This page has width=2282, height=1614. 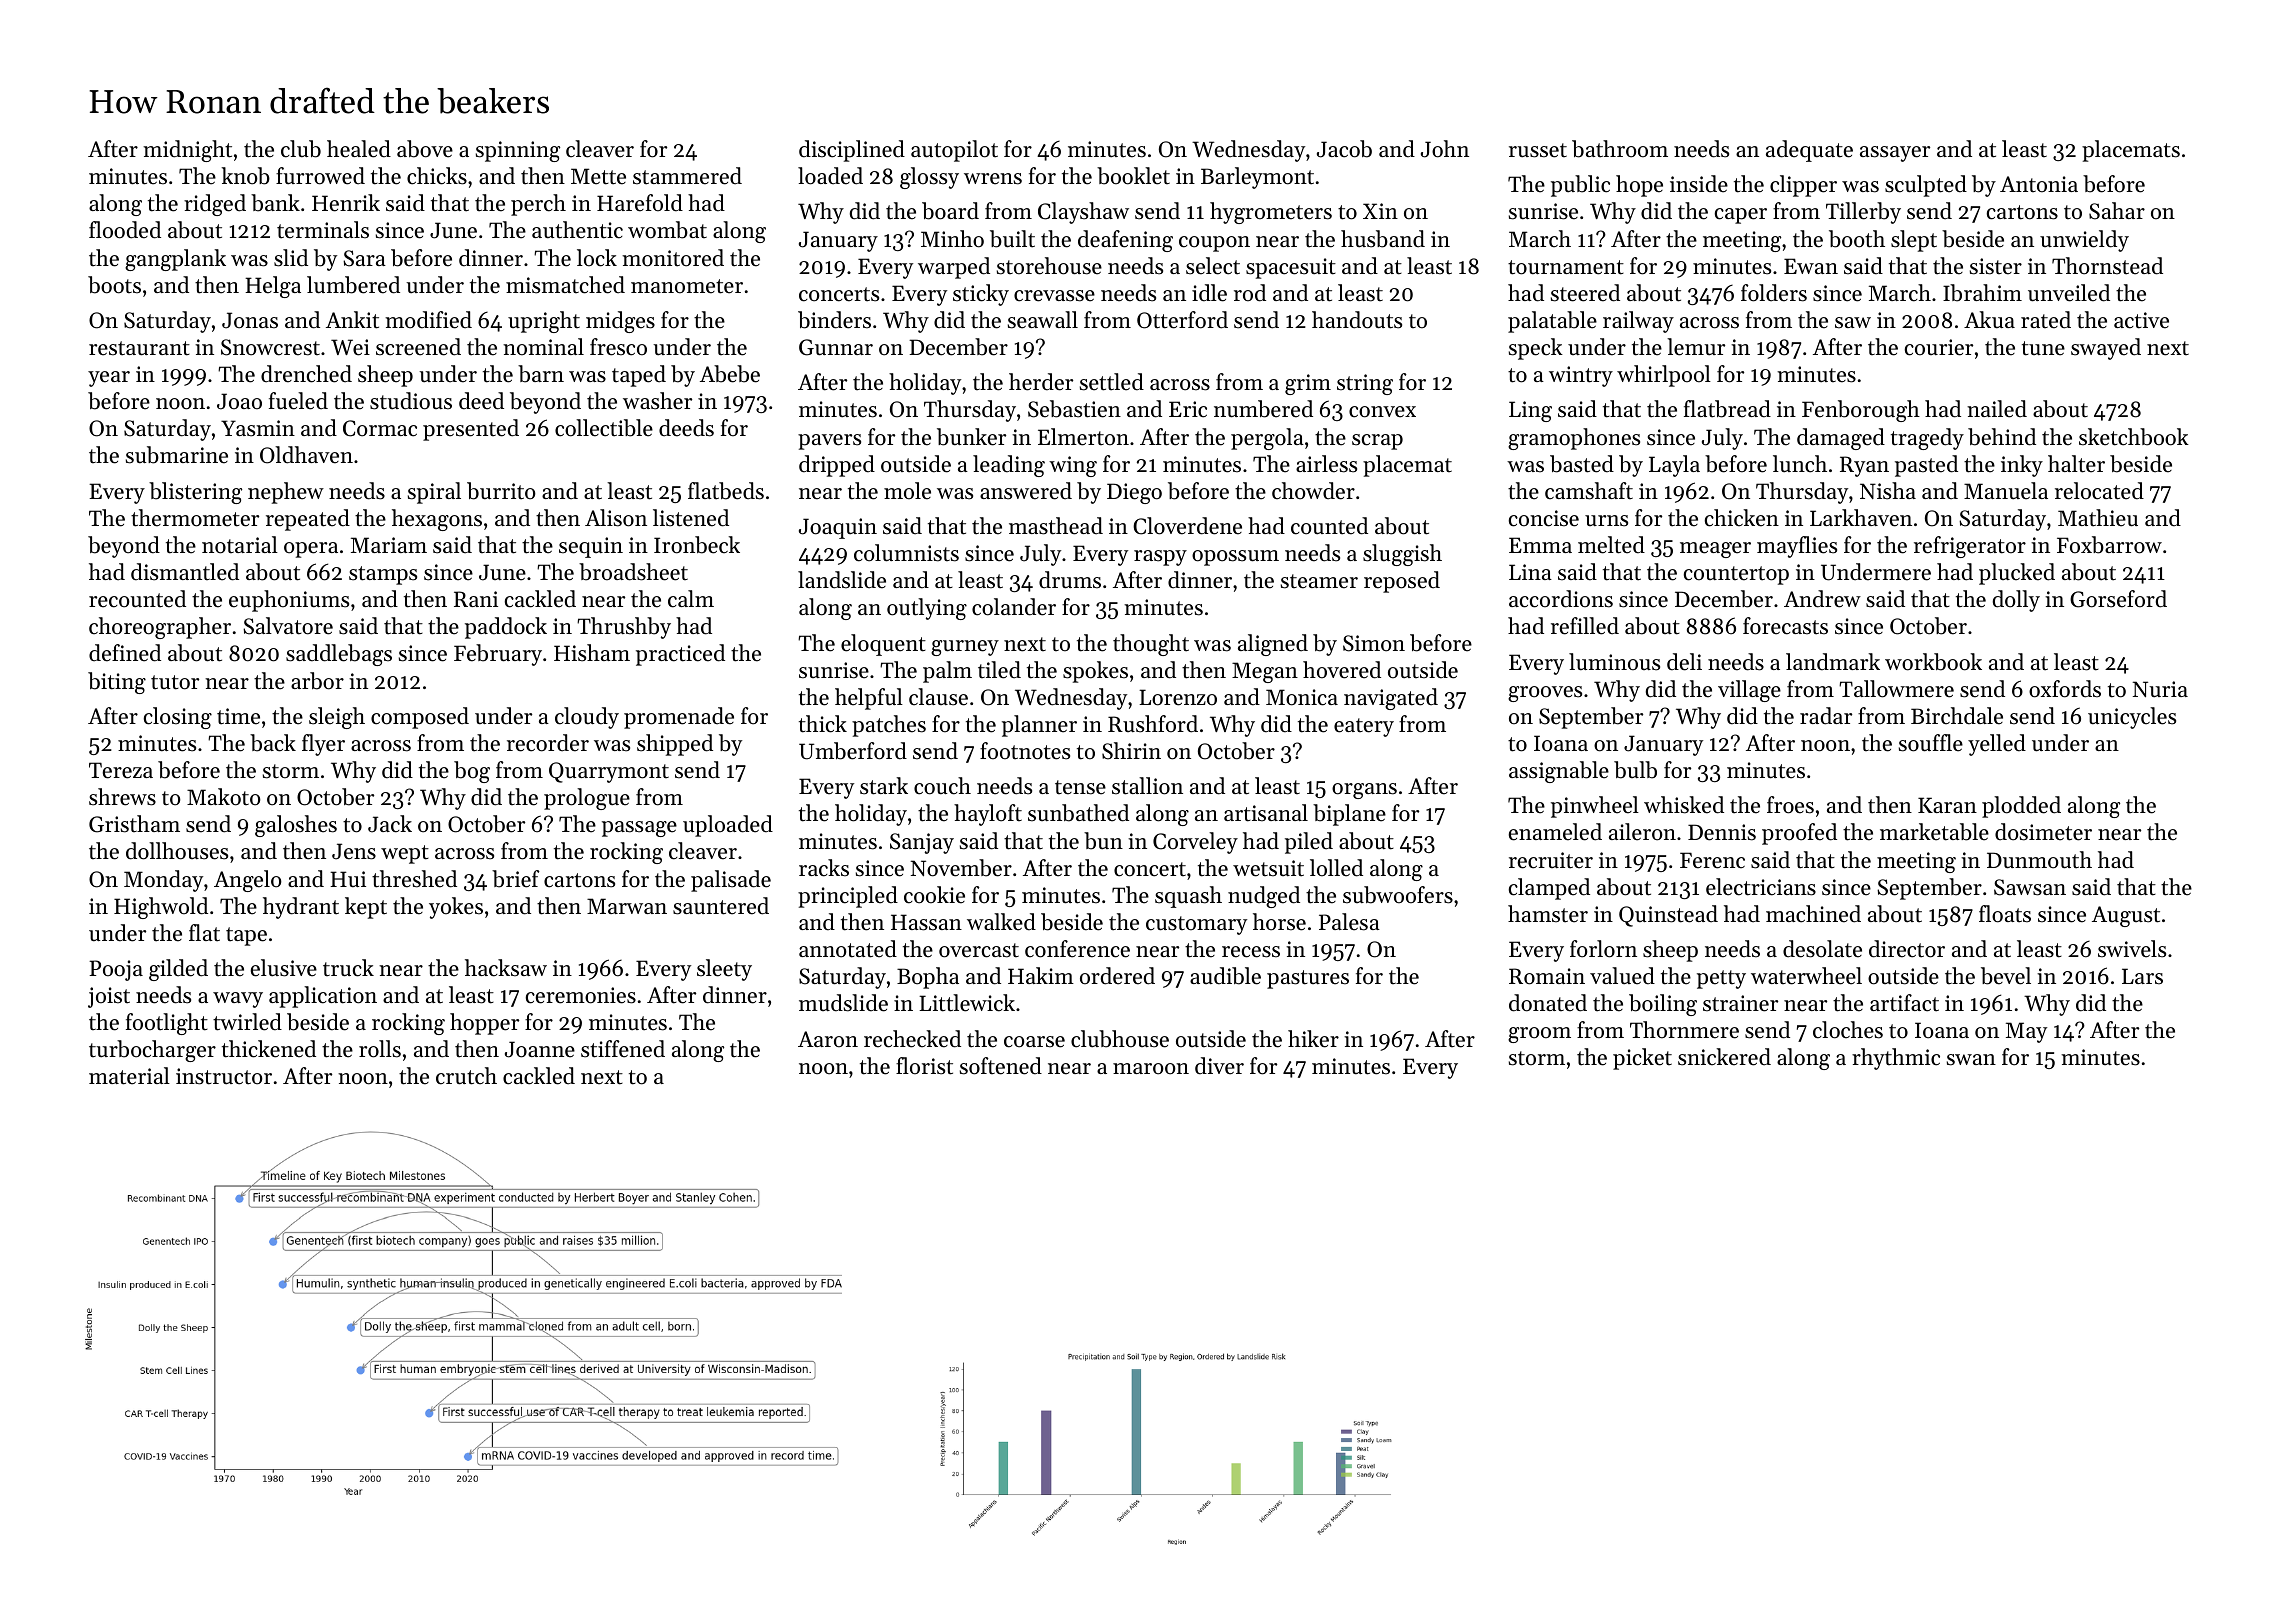 What do you see at coordinates (837, 466) in the page?
I see `dripped` at bounding box center [837, 466].
